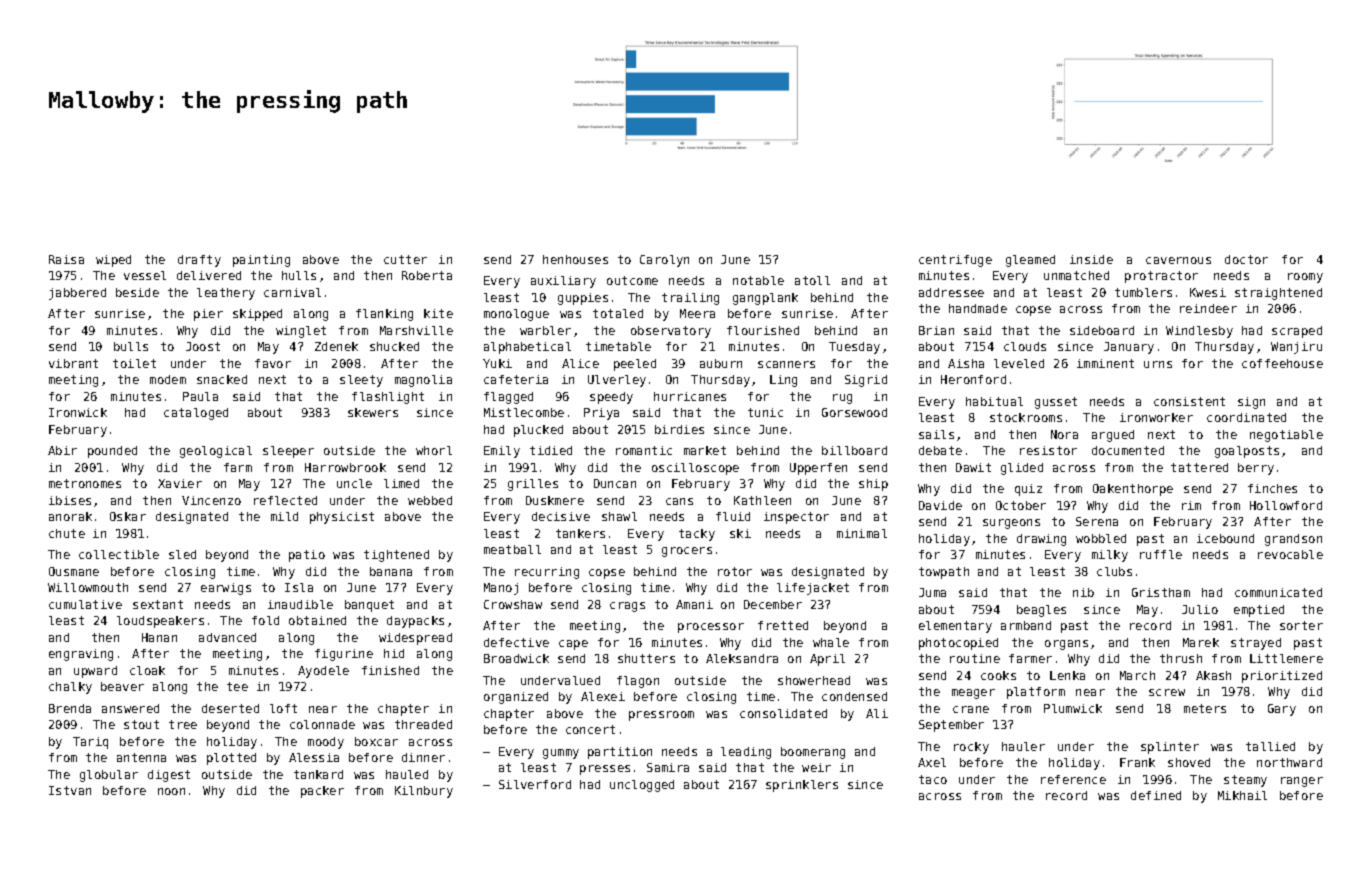 The height and width of the screenshot is (887, 1372). I want to click on henhouses, so click(575, 259).
